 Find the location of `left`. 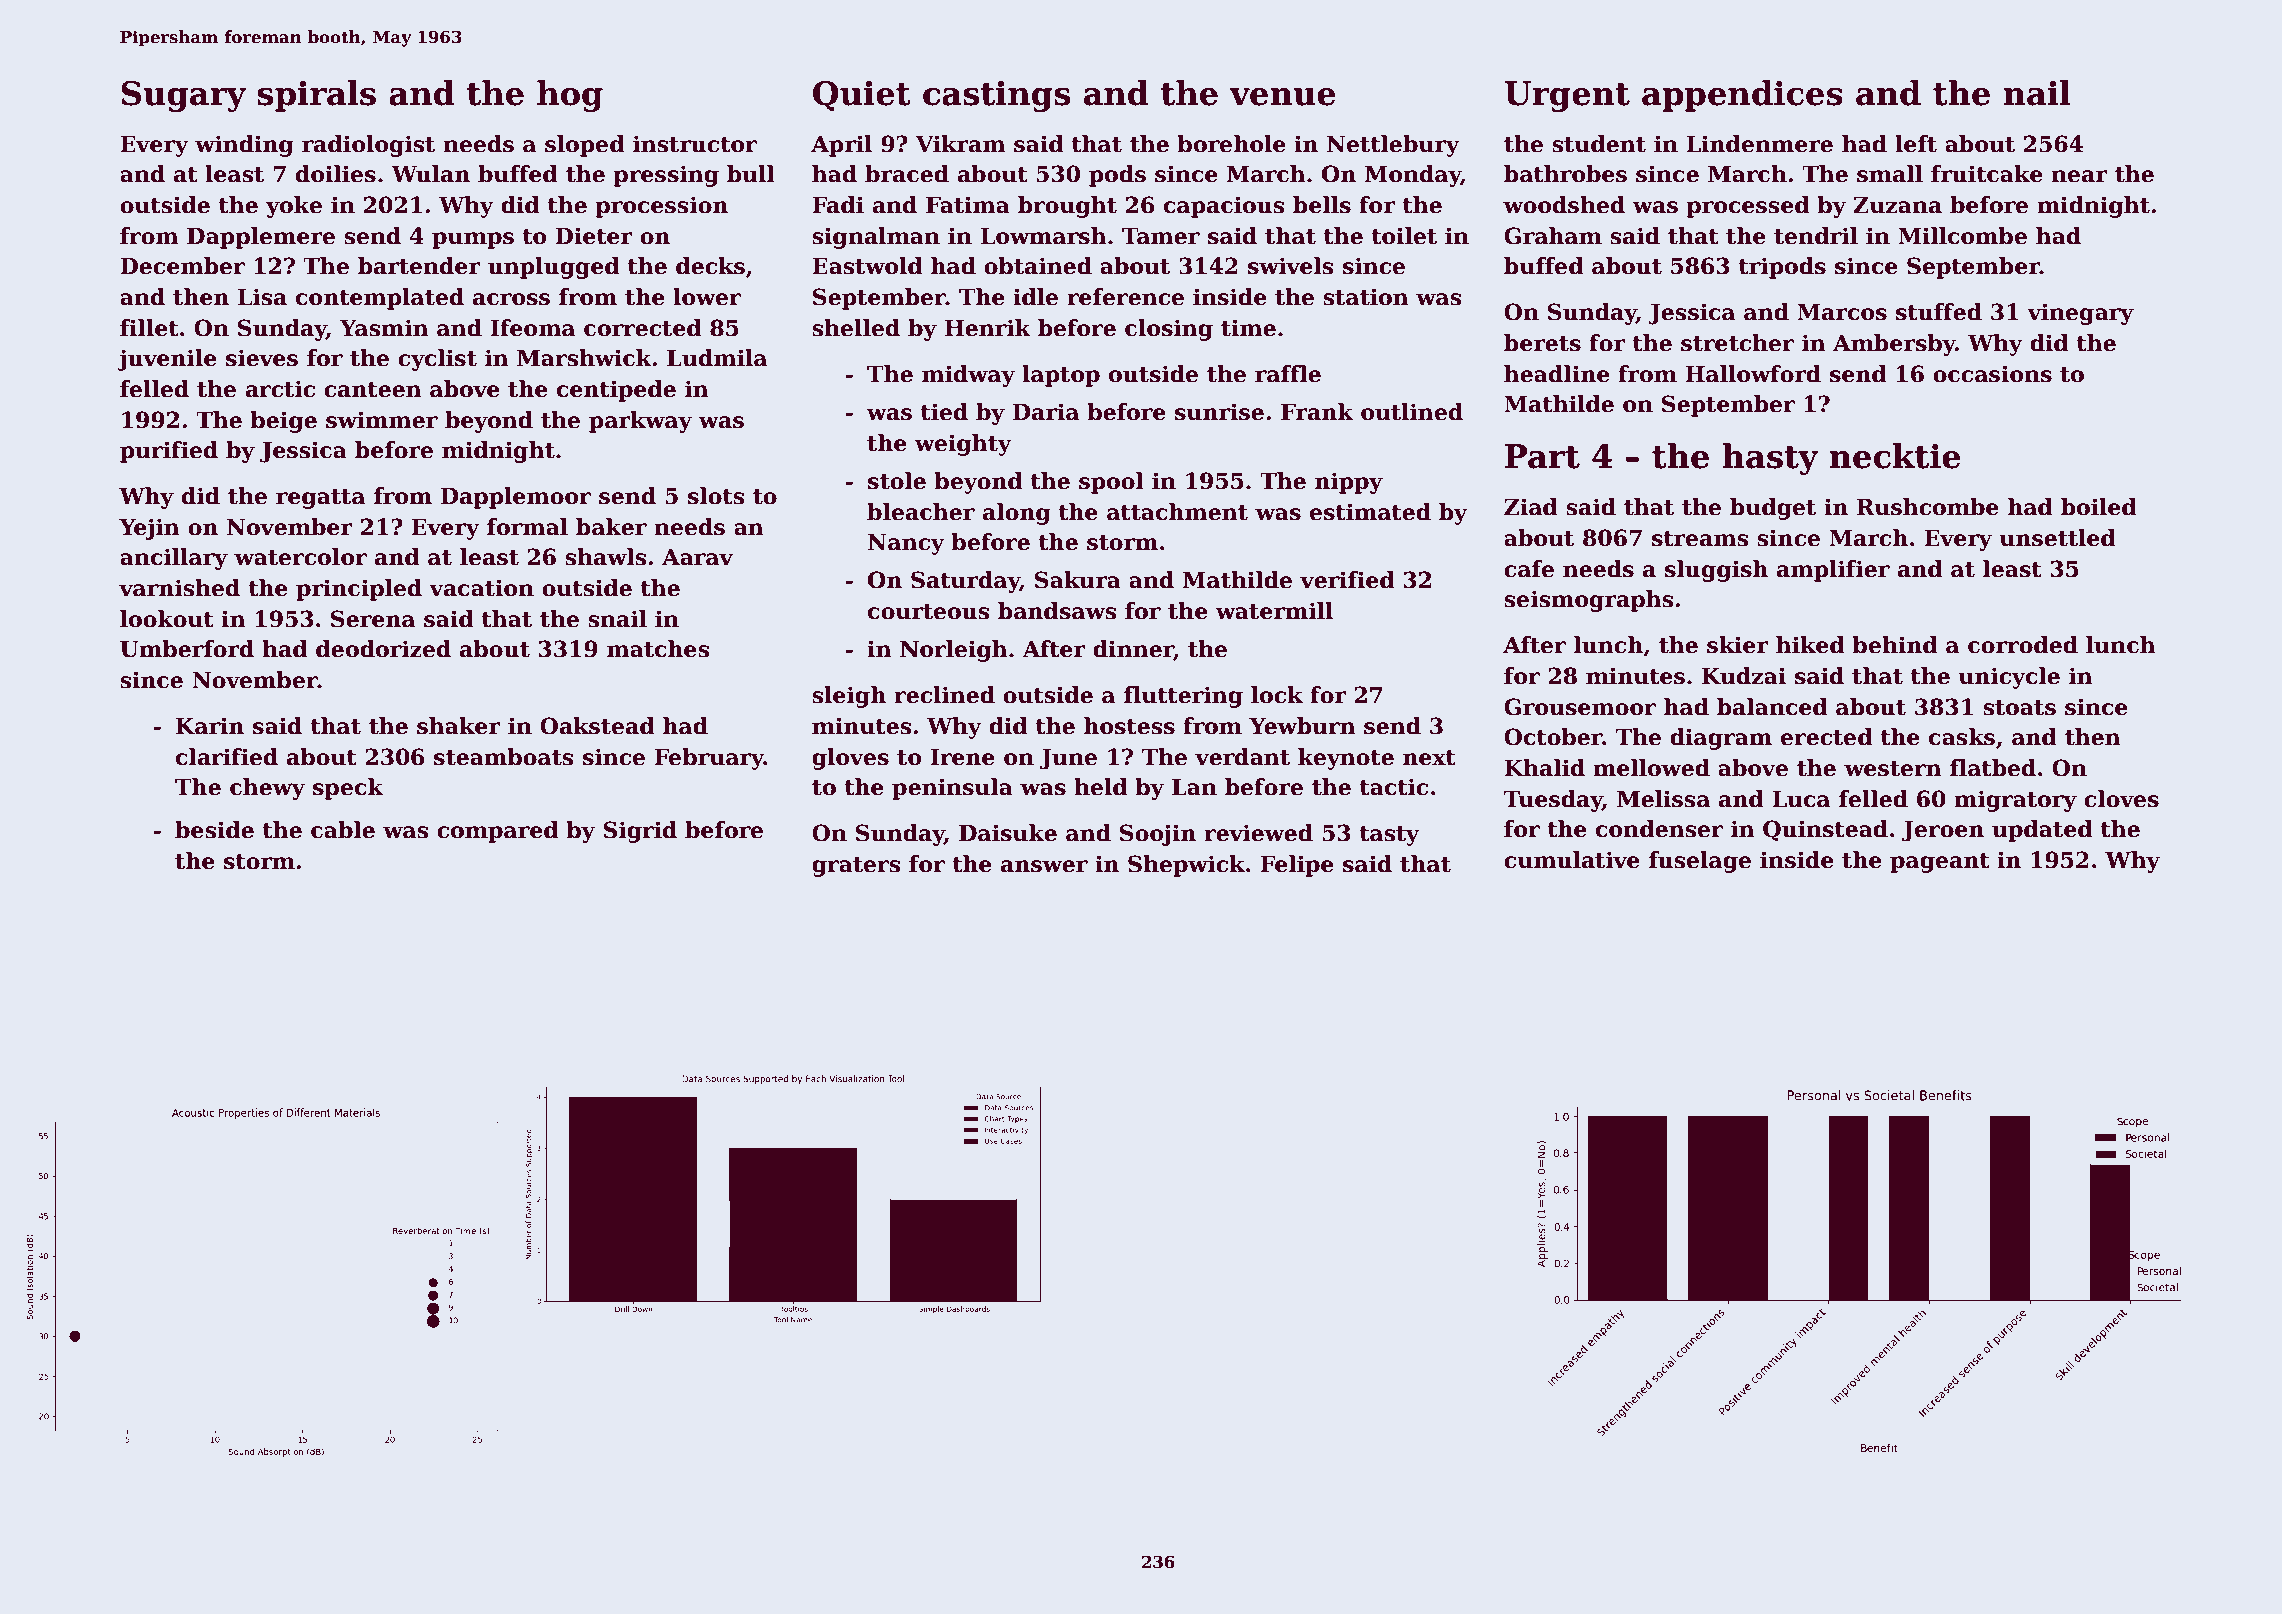

left is located at coordinates (1916, 144).
